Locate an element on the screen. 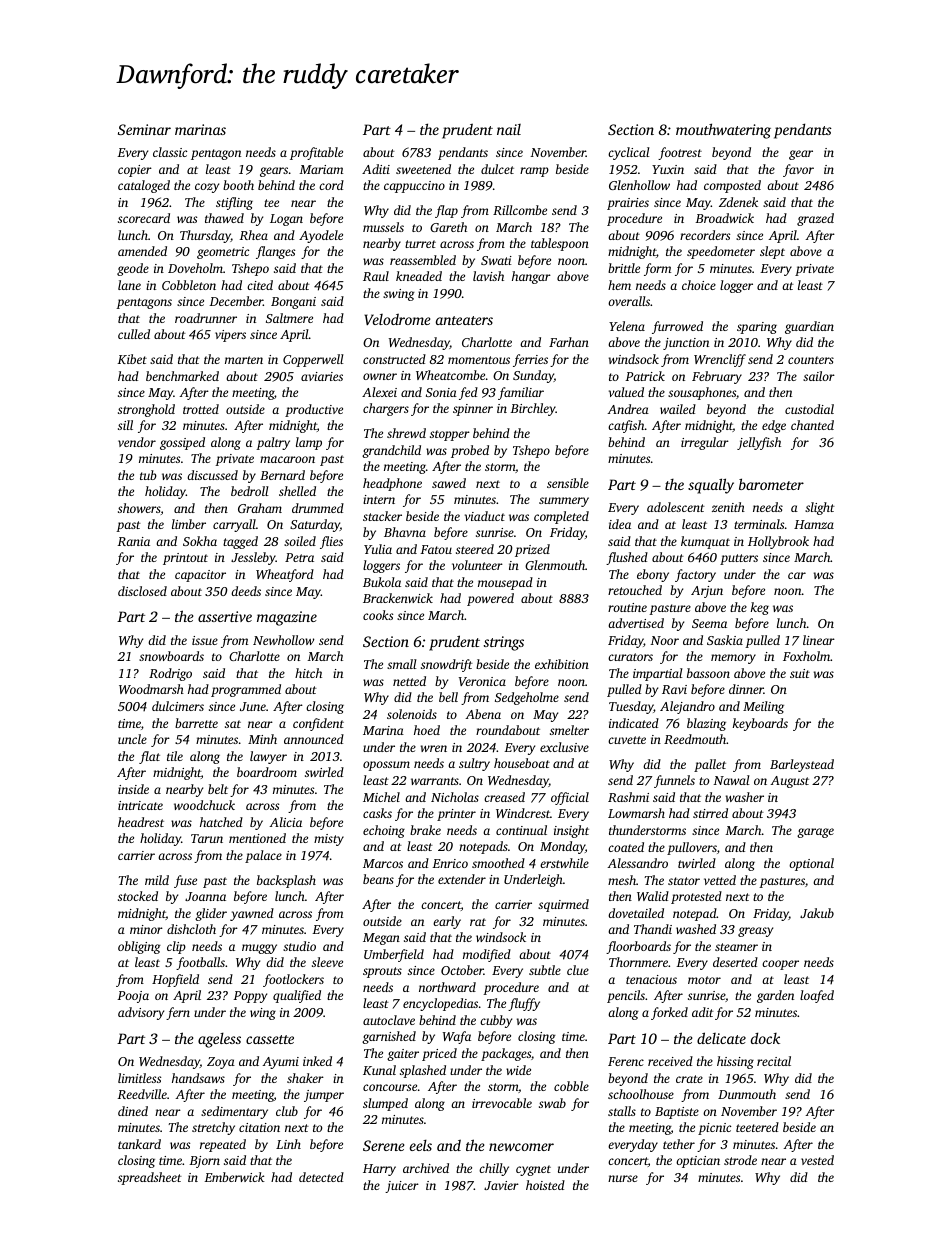  mouthwatering is located at coordinates (723, 131).
